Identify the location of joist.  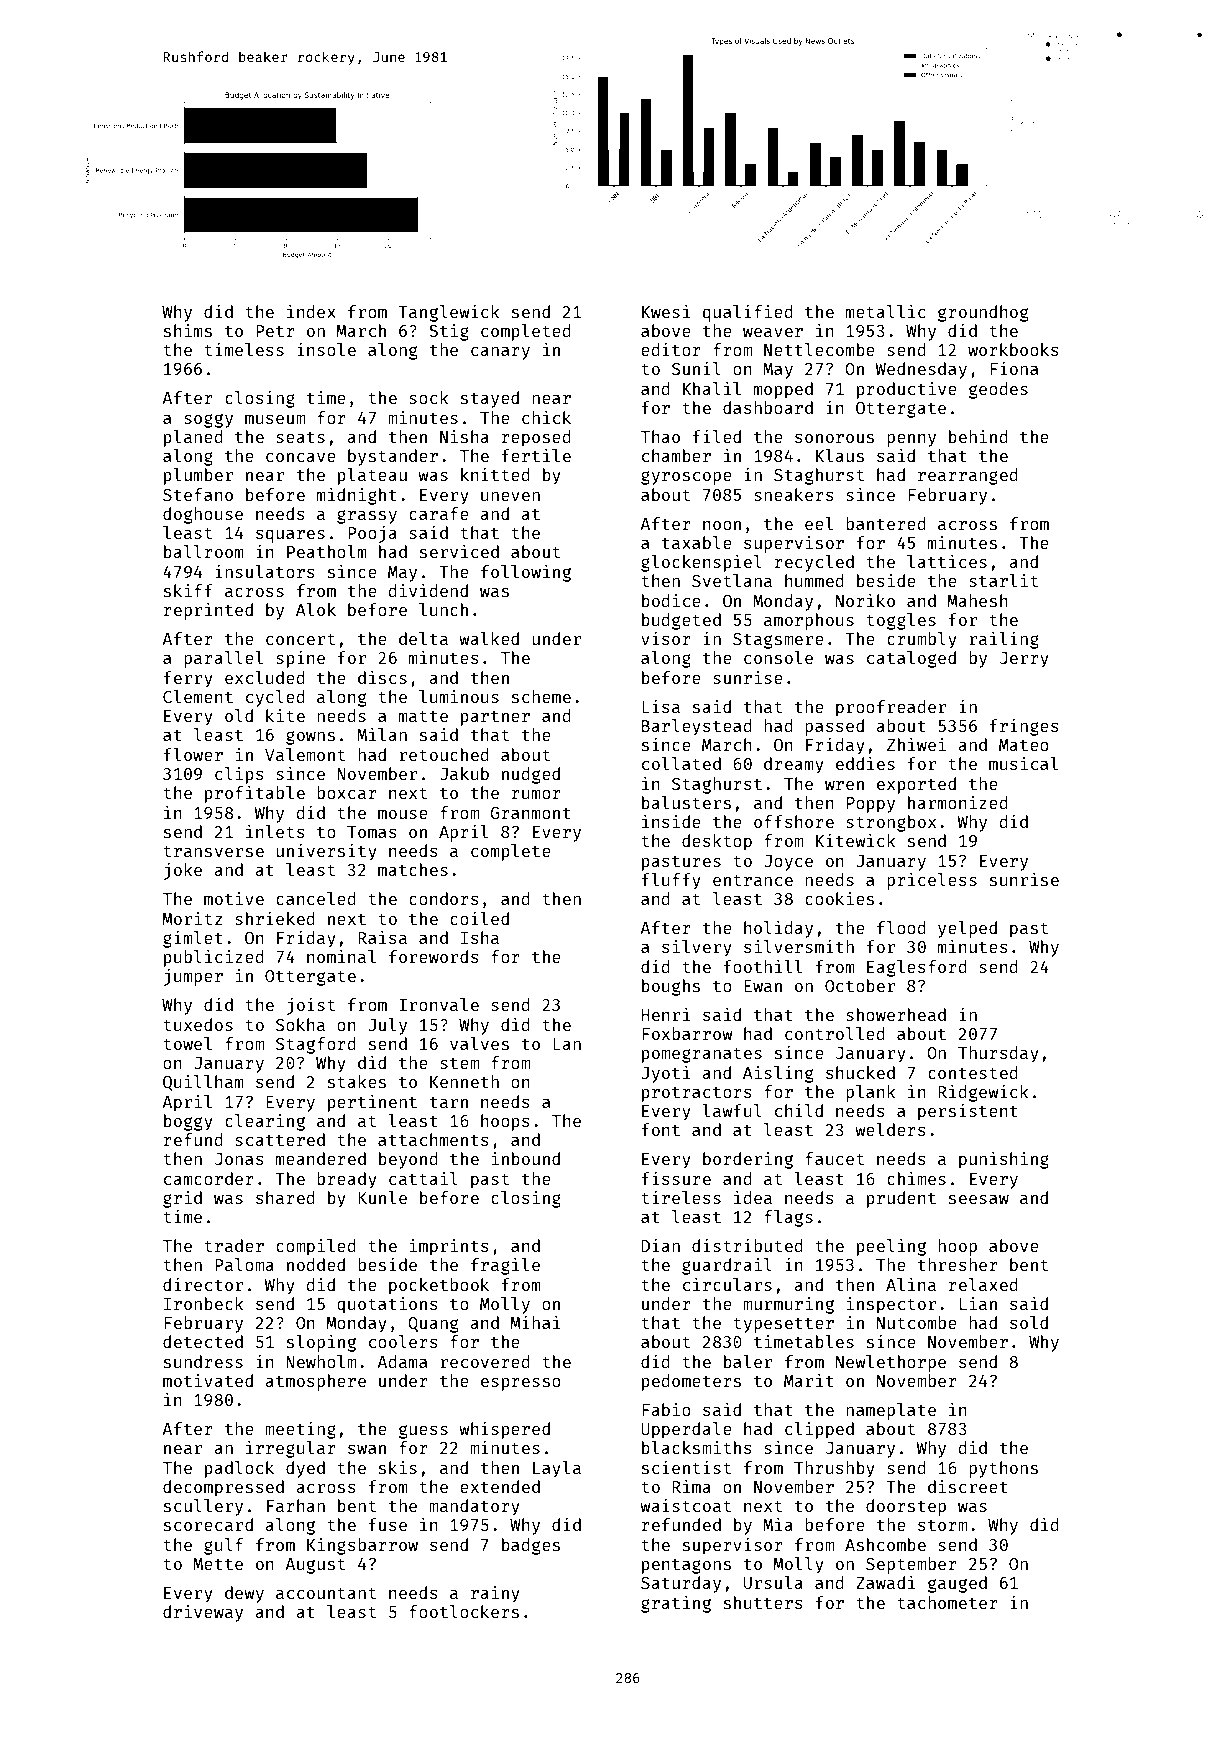
(311, 1006).
